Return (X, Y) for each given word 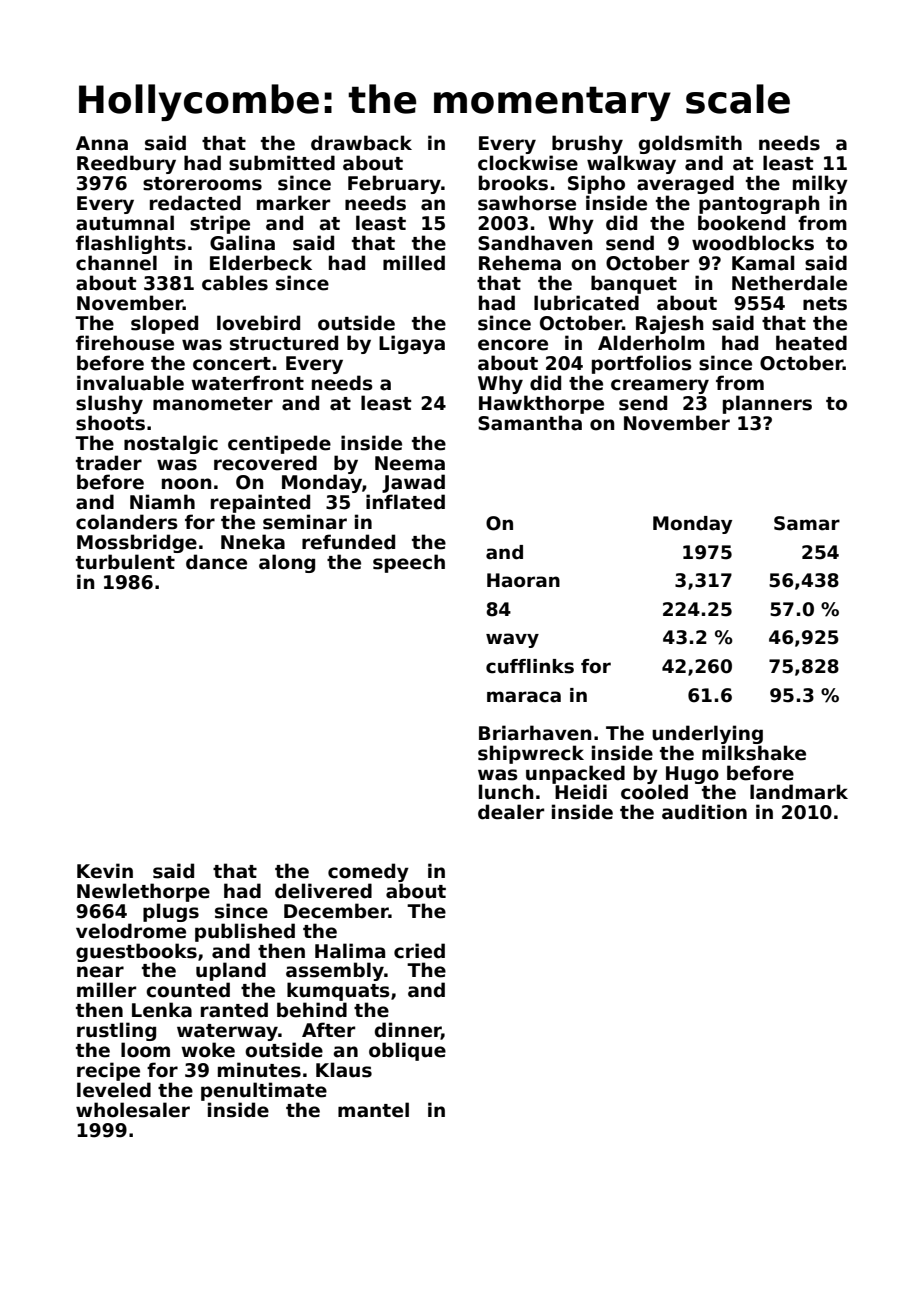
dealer (511, 812)
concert (232, 364)
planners (767, 404)
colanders (127, 522)
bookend (741, 223)
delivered (323, 891)
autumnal (125, 223)
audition (704, 812)
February (394, 184)
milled (414, 263)
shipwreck (531, 754)
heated (811, 343)
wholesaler (133, 1110)
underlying (707, 734)
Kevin (105, 871)
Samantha (530, 423)
